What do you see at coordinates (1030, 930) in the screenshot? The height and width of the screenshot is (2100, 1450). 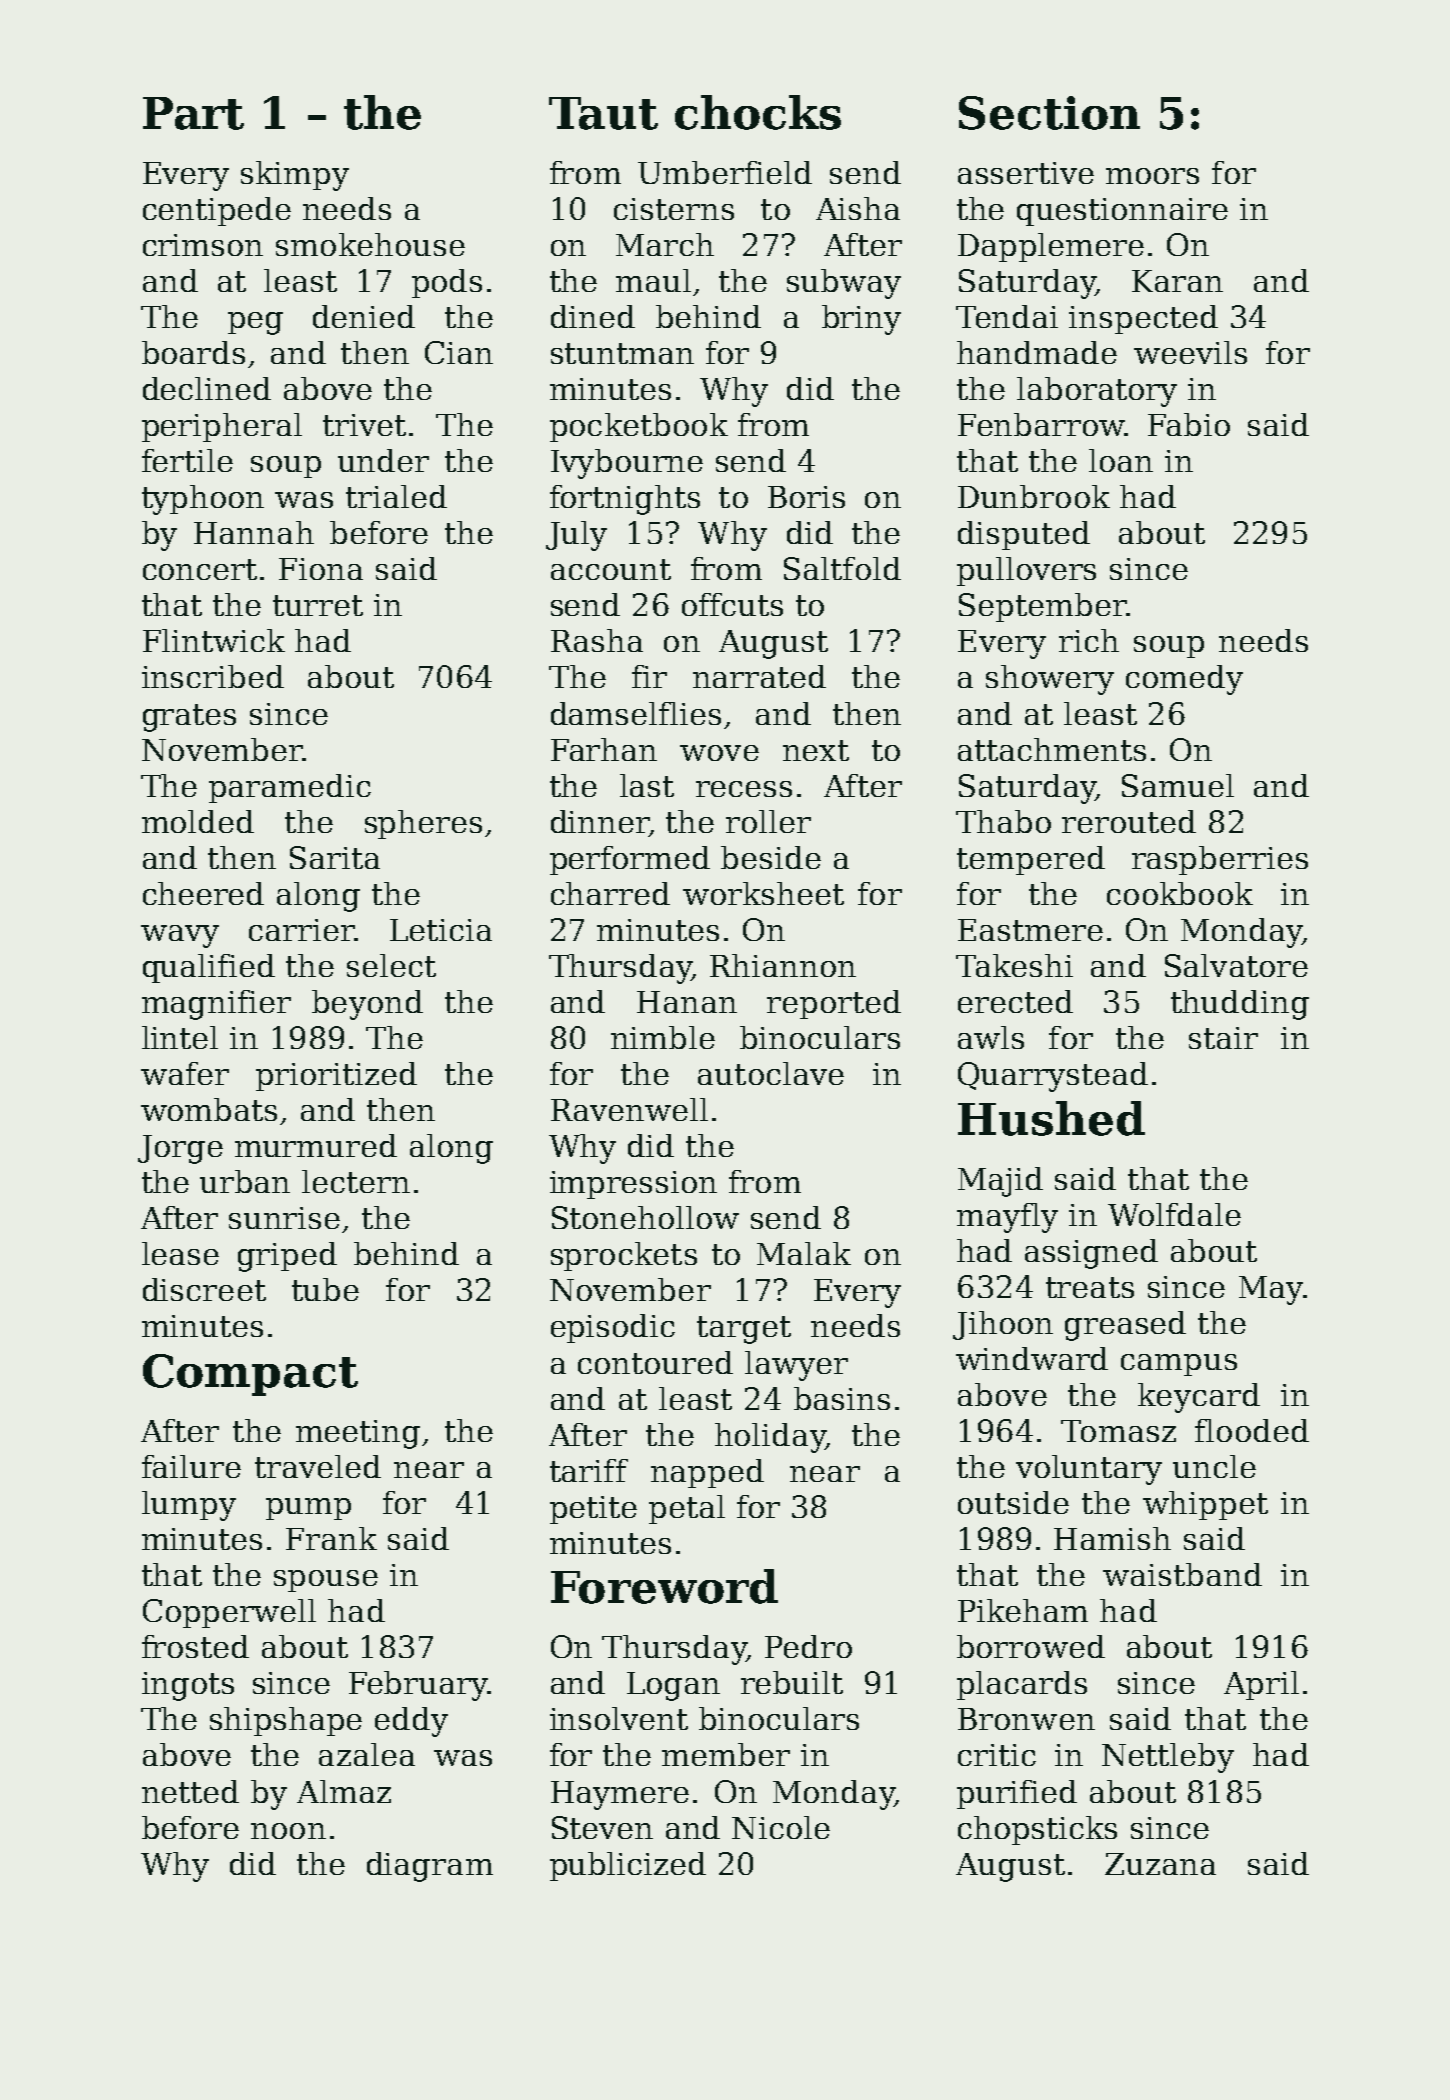 I see `Eastmere` at bounding box center [1030, 930].
